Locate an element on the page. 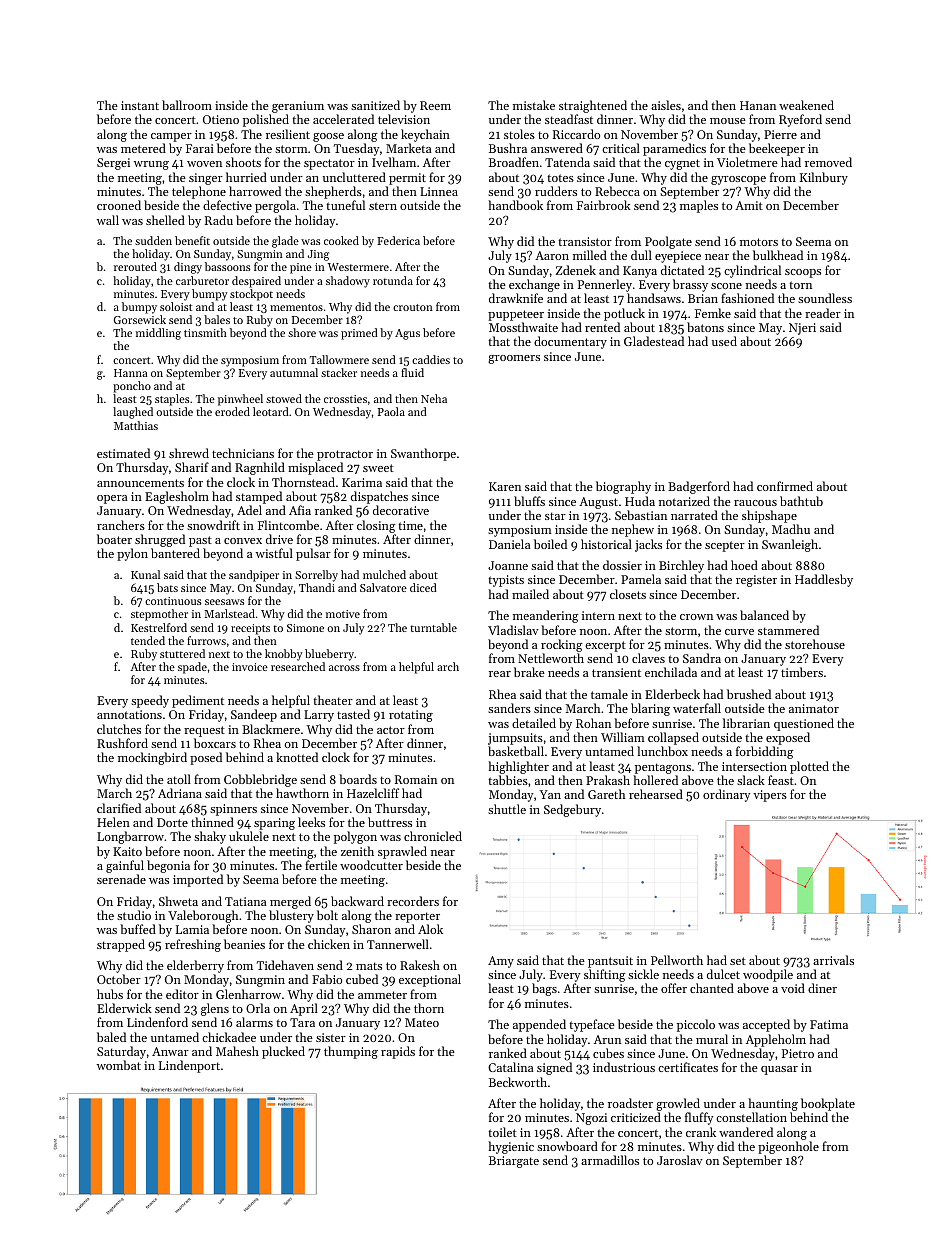 Image resolution: width=952 pixels, height=1233 pixels. handbook is located at coordinates (515, 205).
